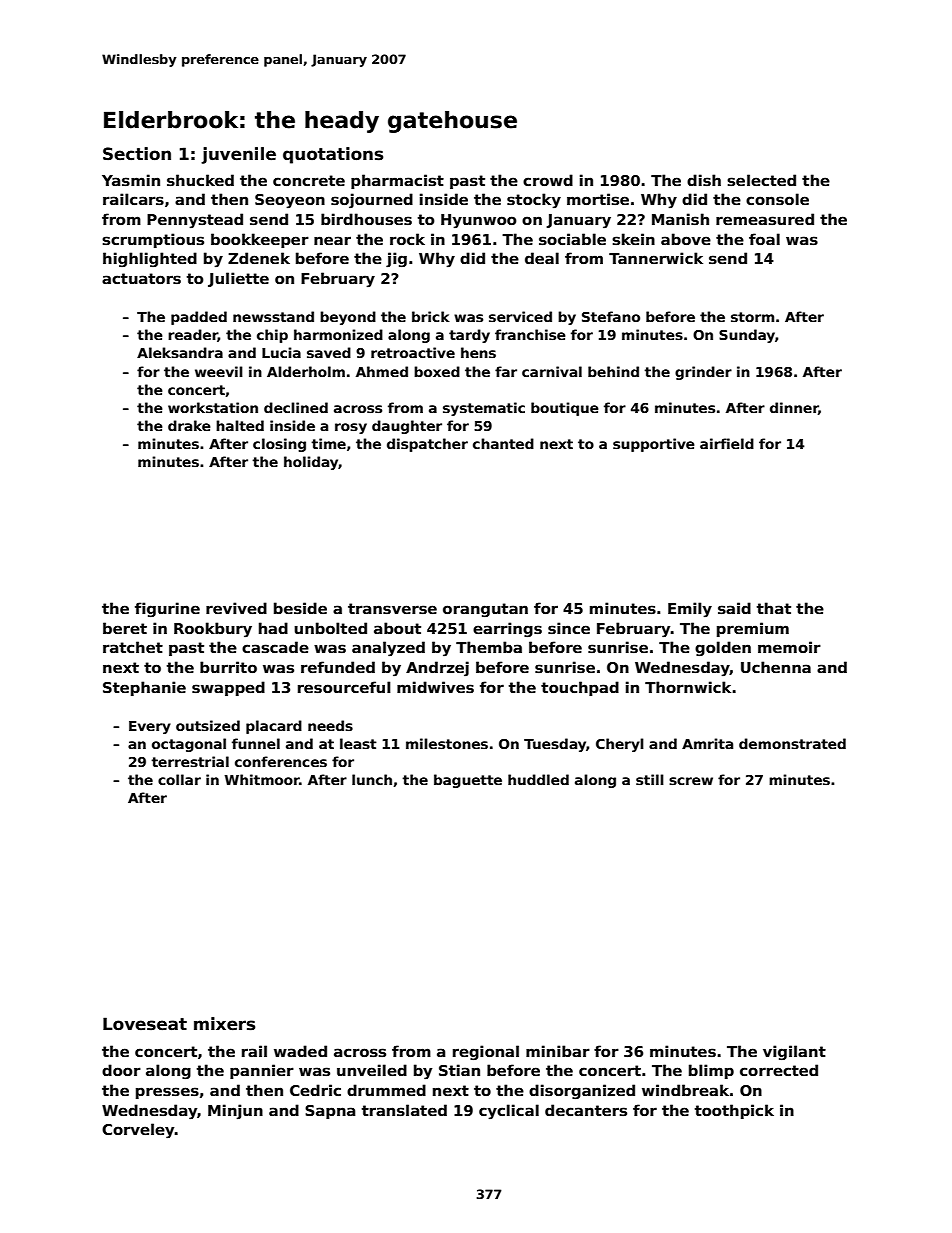 Image resolution: width=952 pixels, height=1233 pixels. I want to click on Uchenna, so click(776, 667).
